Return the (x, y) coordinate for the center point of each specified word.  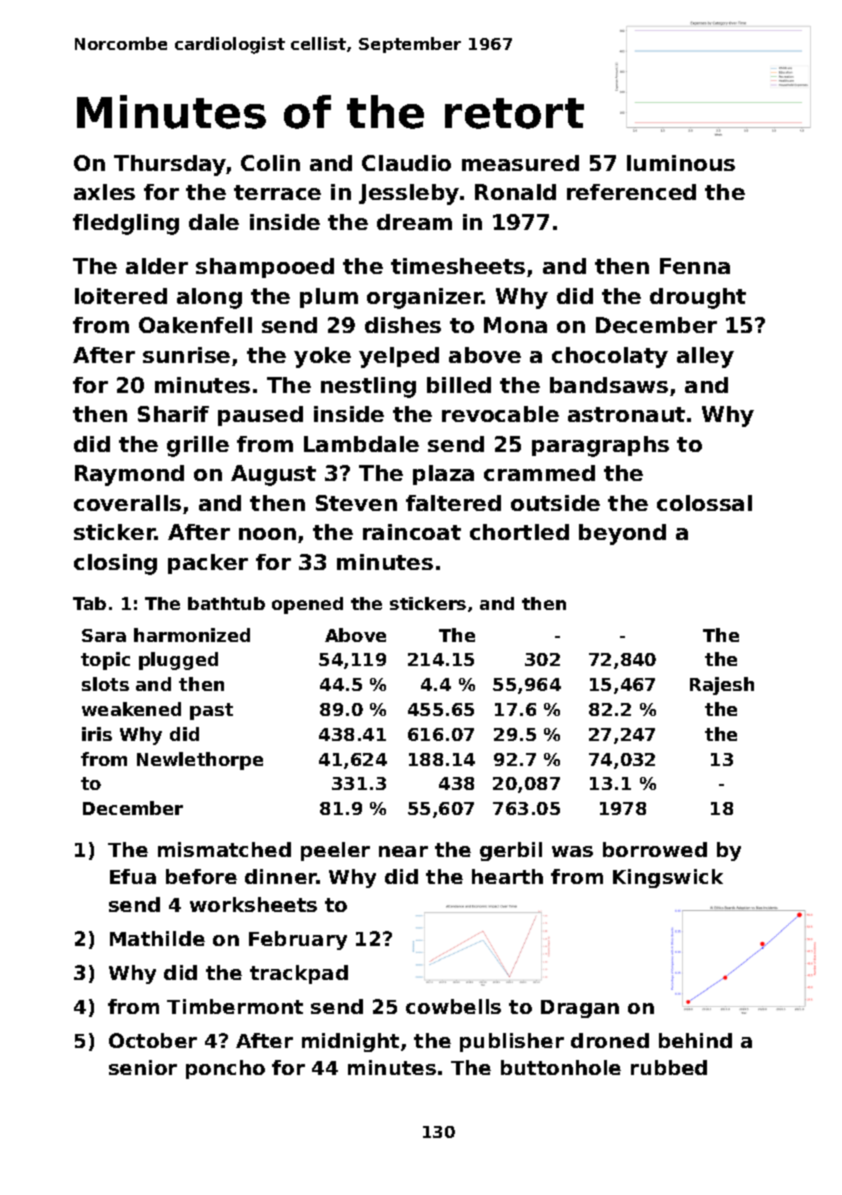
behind (695, 1040)
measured (520, 163)
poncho (225, 1069)
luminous (681, 163)
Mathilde (157, 938)
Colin (270, 163)
